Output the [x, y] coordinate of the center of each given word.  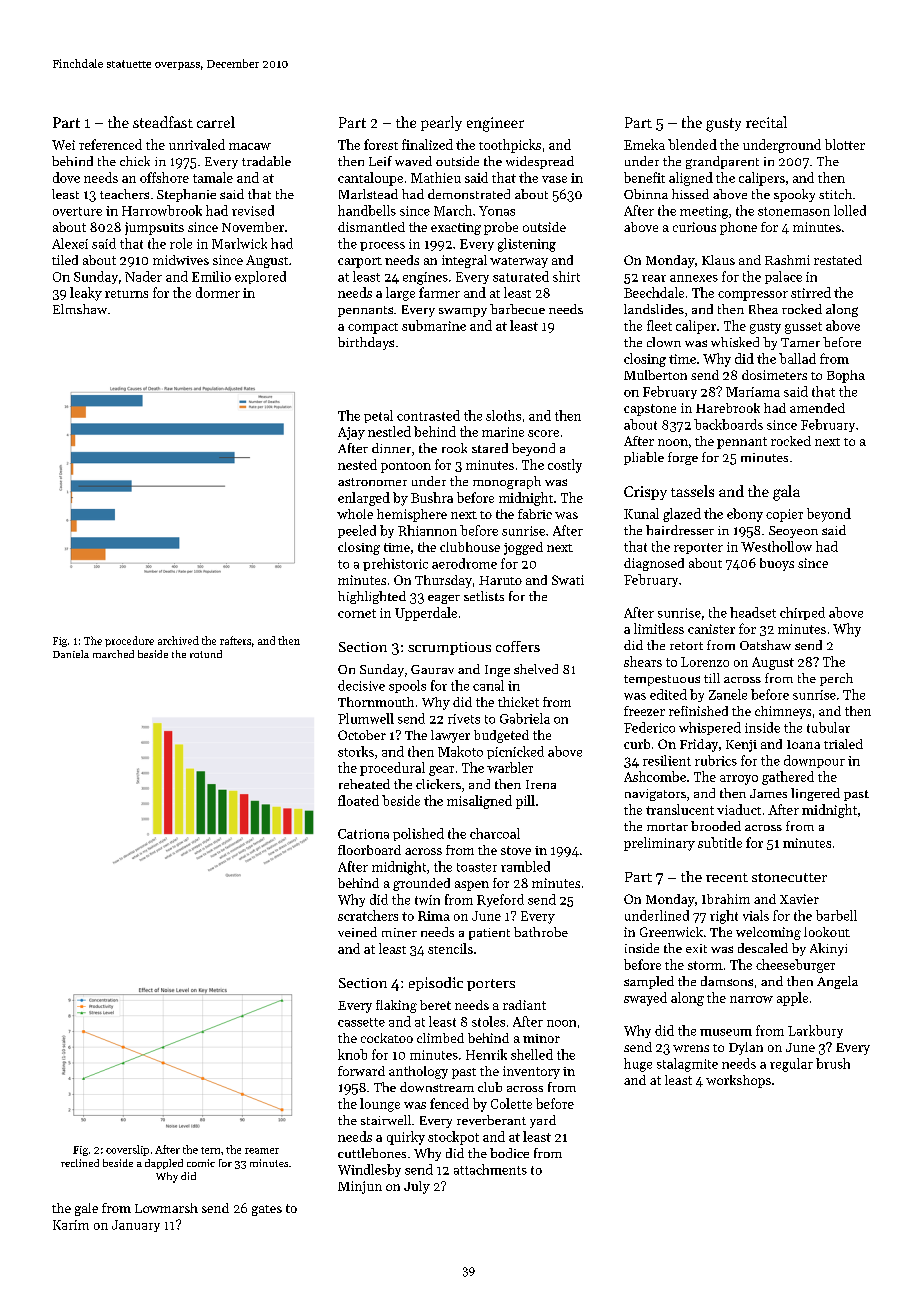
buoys [777, 564]
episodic [436, 984]
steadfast [163, 122]
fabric [535, 514]
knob [352, 1054]
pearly [441, 123]
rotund [206, 654]
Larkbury [815, 1031]
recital [766, 122]
